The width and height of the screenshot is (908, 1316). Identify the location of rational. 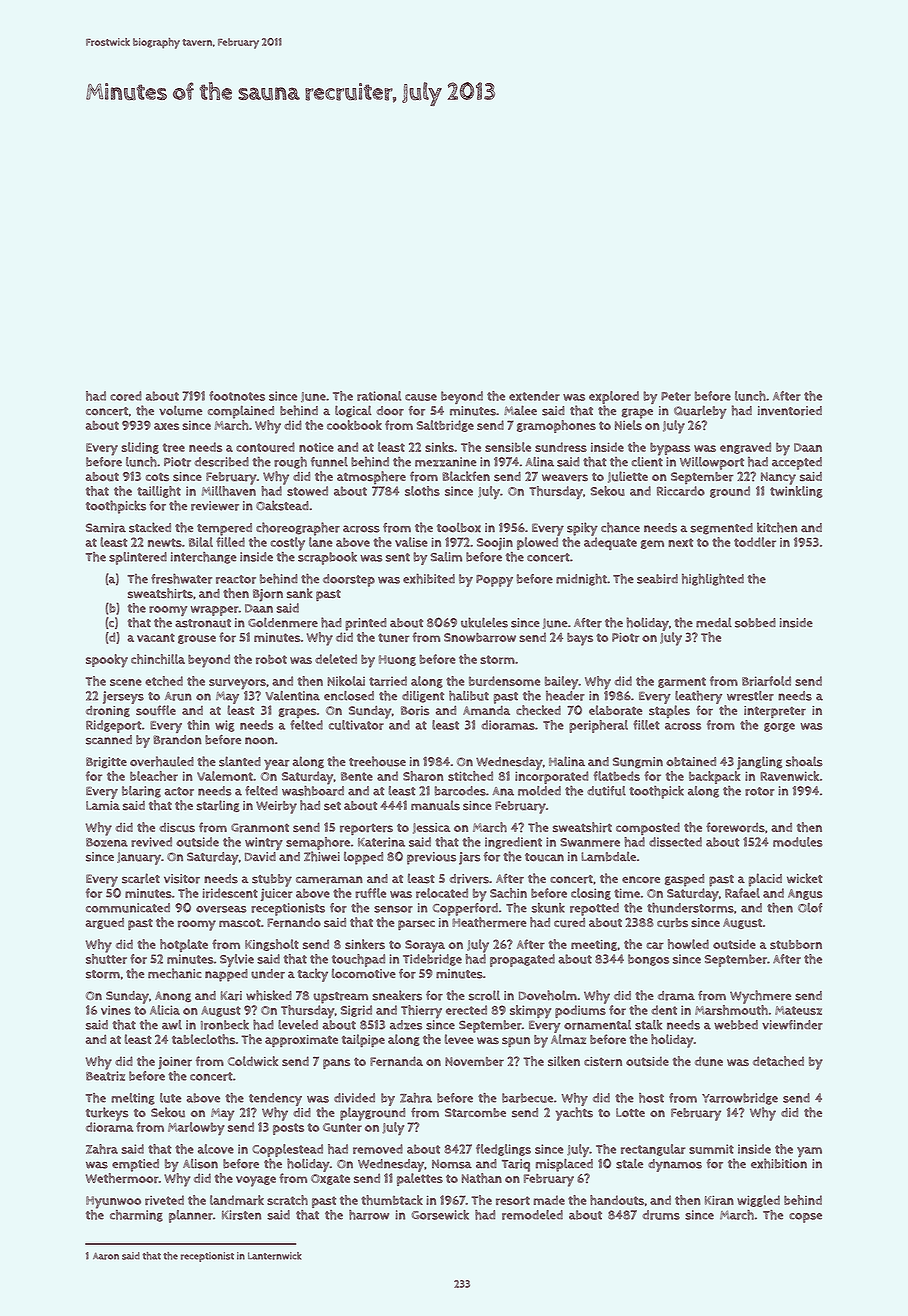
(379, 396).
